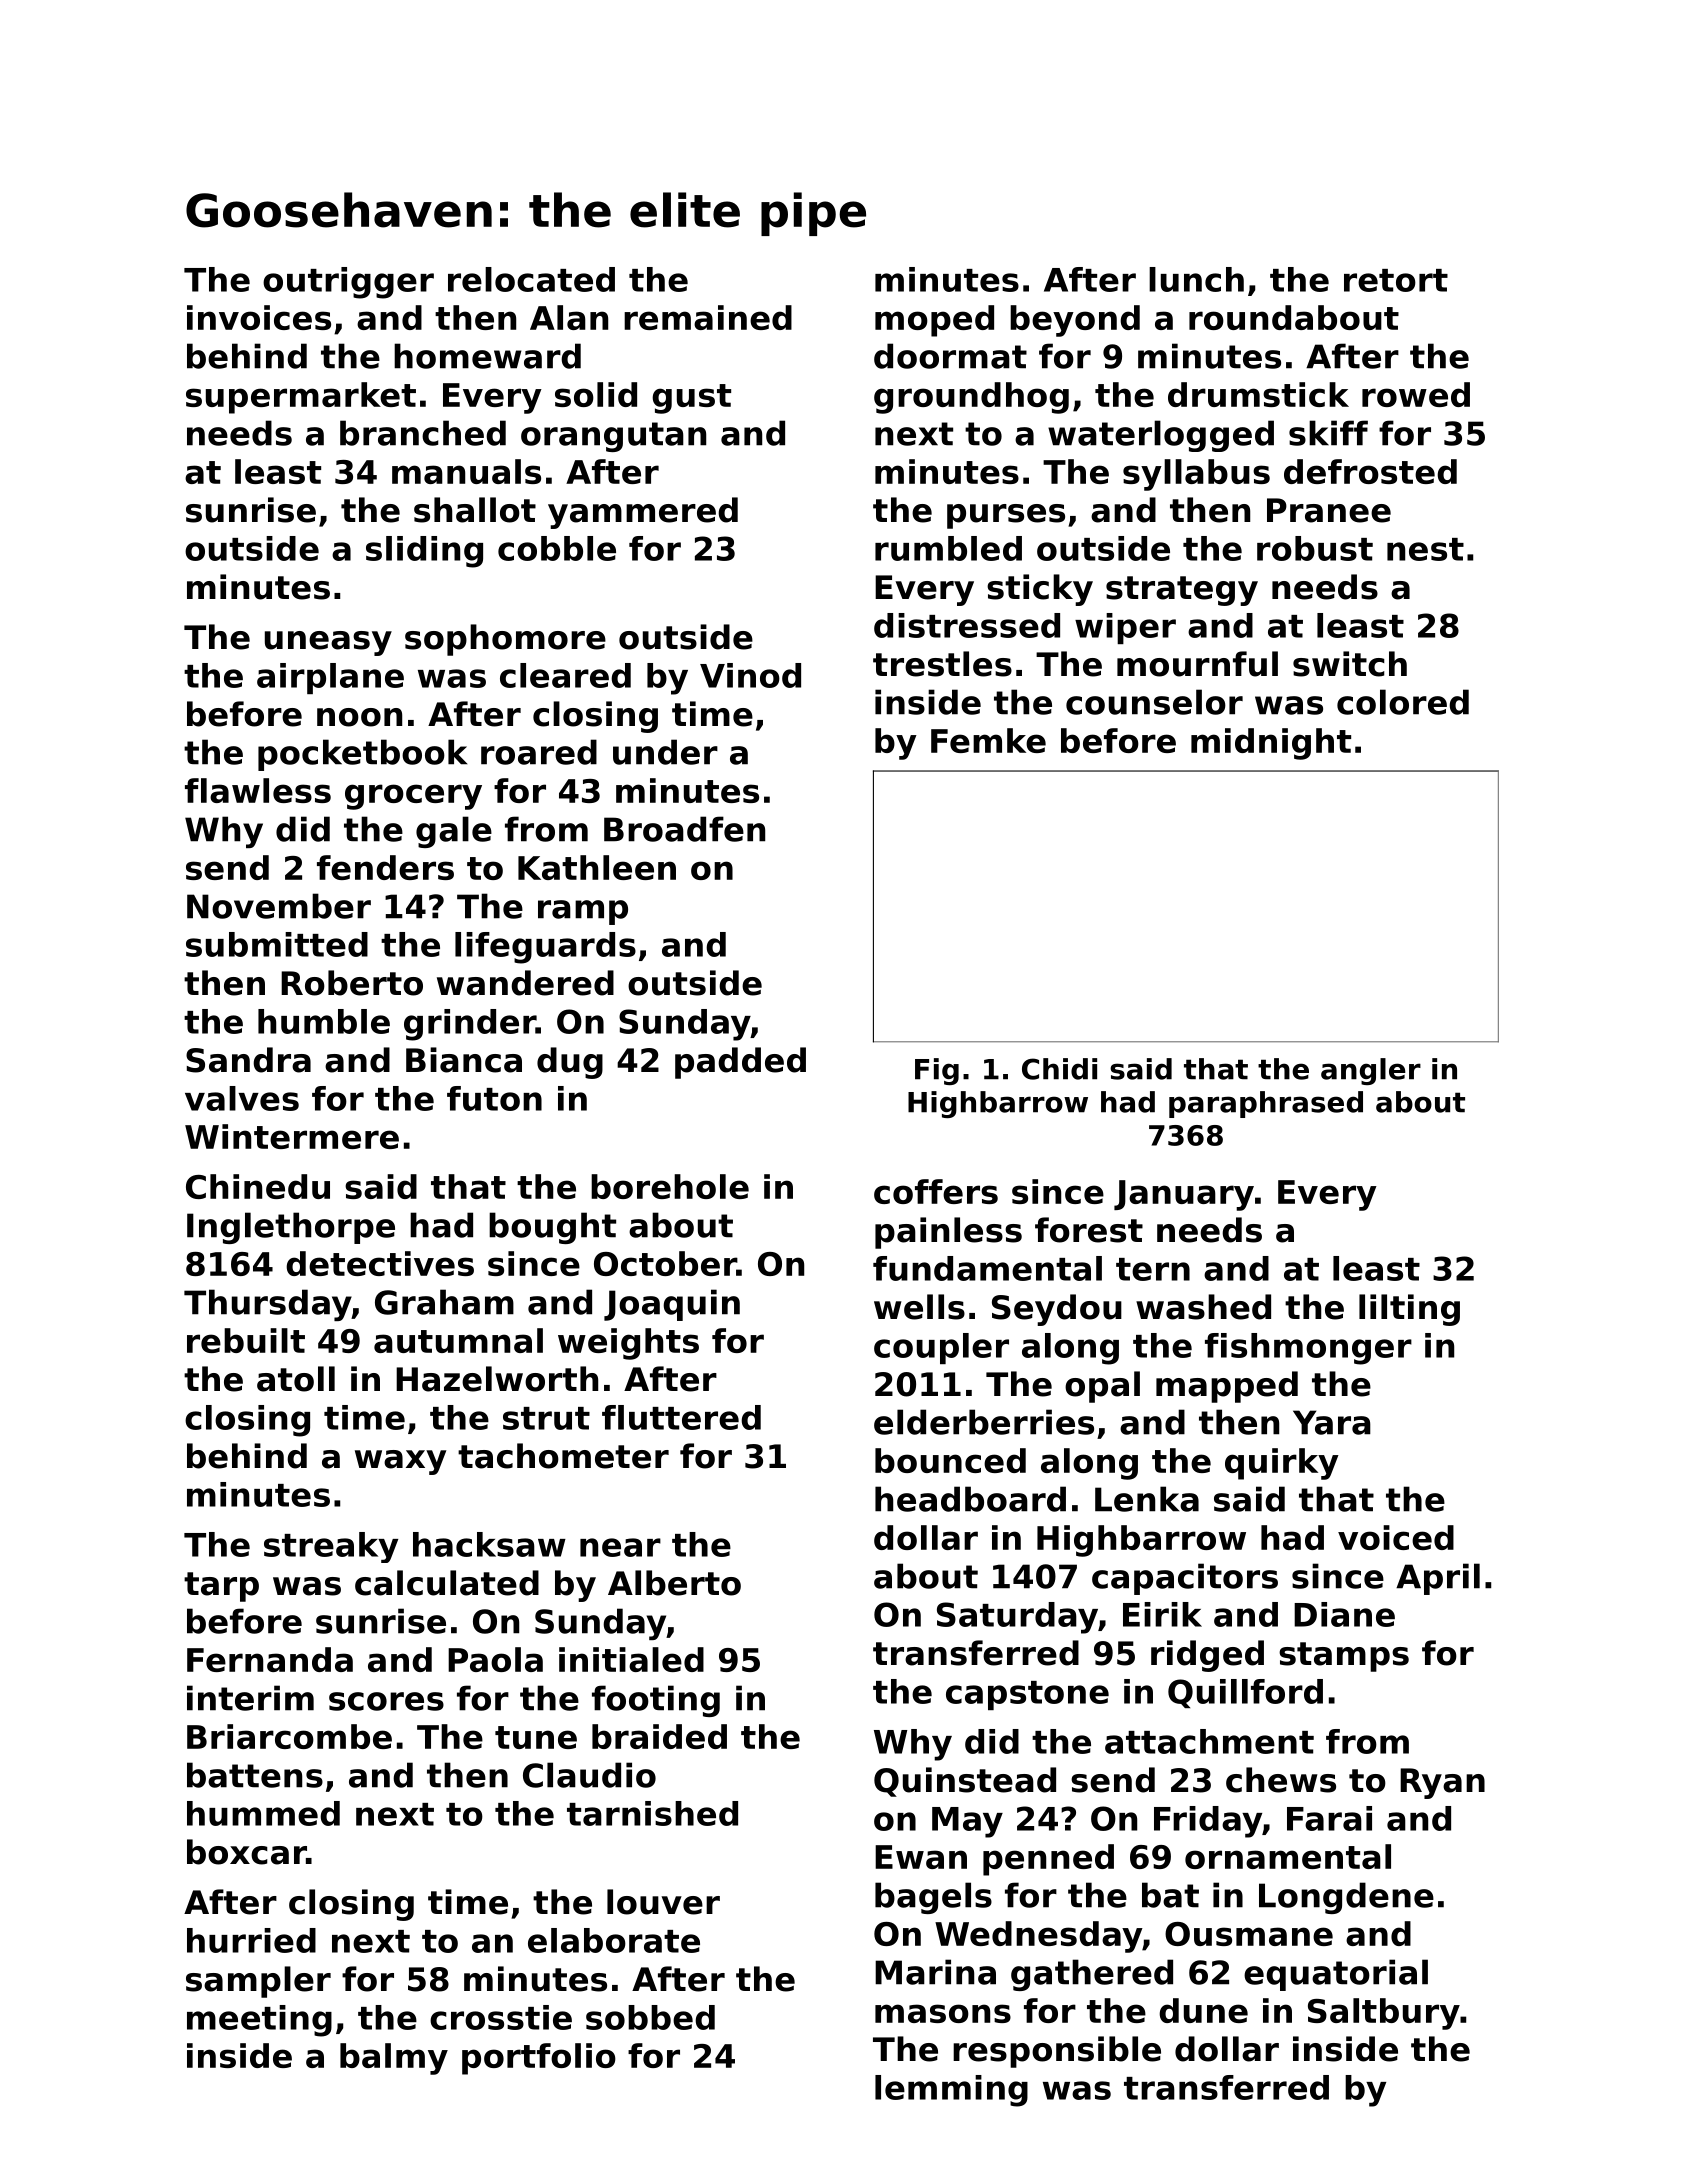 Image resolution: width=1683 pixels, height=2178 pixels. I want to click on fluttered, so click(681, 1417).
